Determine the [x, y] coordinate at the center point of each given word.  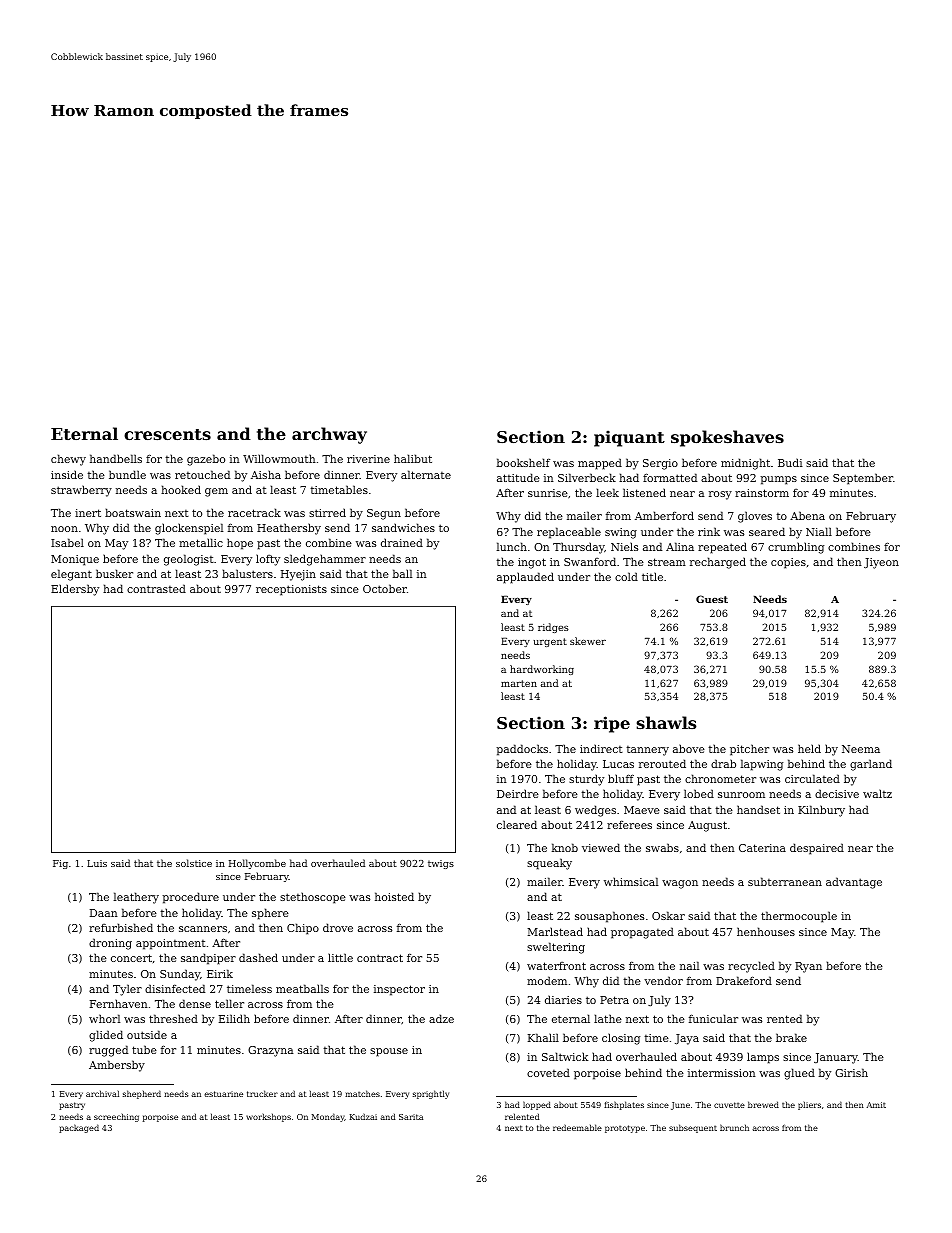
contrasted [156, 588]
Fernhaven [119, 1003]
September [863, 479]
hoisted [394, 896]
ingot [532, 563]
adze [441, 1018]
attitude [518, 477]
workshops [268, 1117]
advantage [854, 883]
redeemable [577, 1127]
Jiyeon [881, 563]
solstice [194, 863]
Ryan [808, 967]
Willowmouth [279, 458]
